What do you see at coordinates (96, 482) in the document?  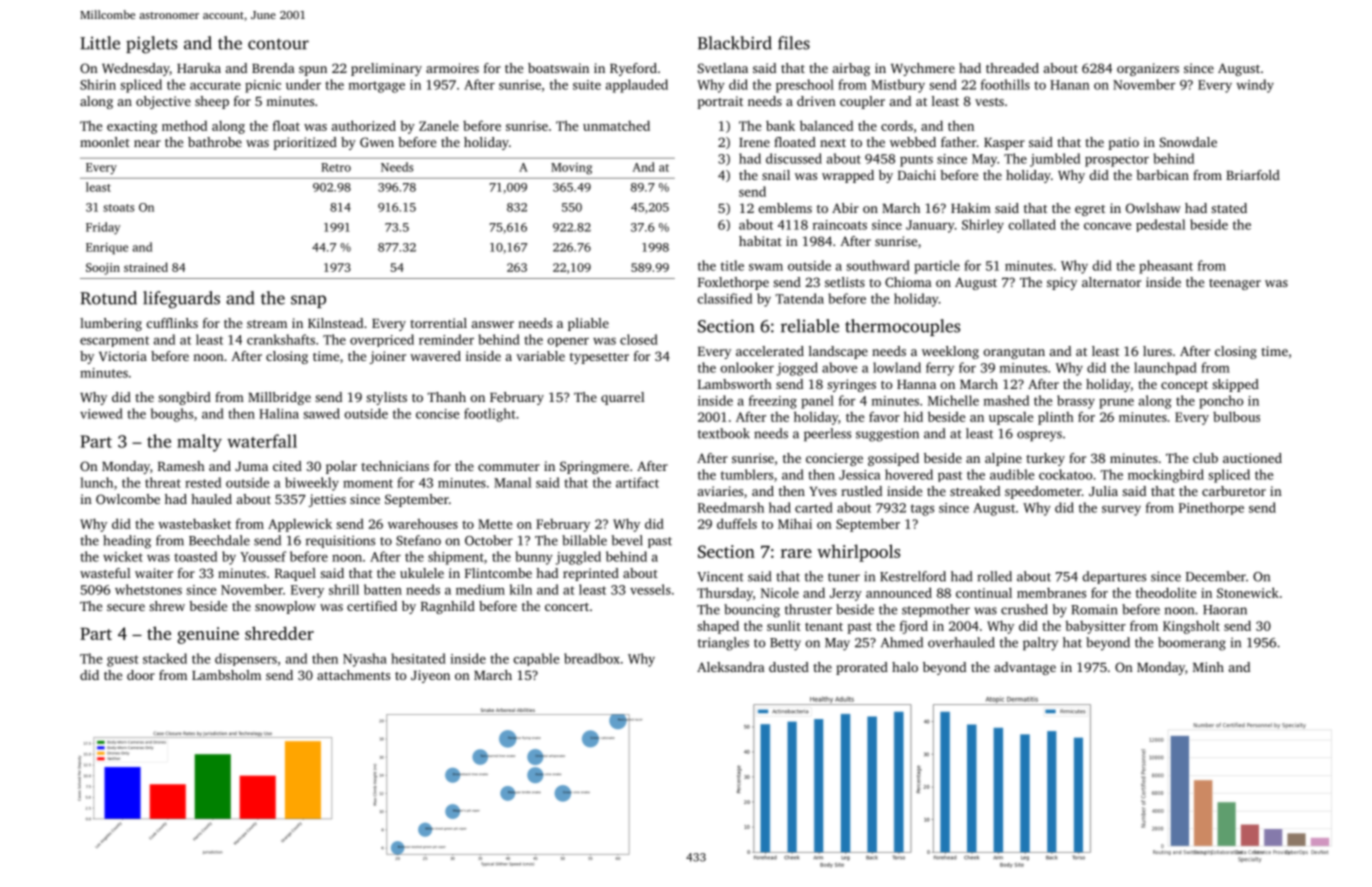 I see `lunch` at bounding box center [96, 482].
